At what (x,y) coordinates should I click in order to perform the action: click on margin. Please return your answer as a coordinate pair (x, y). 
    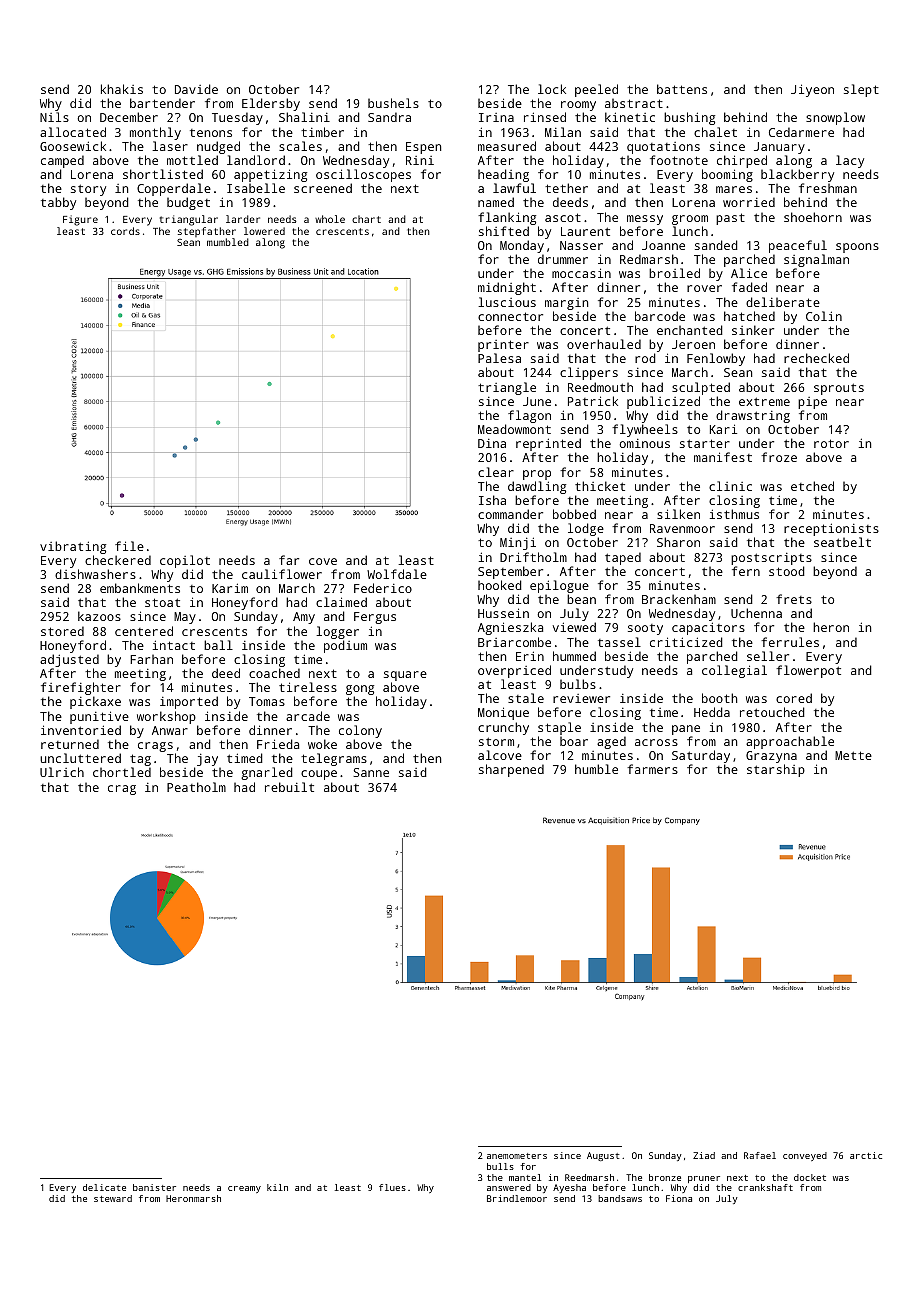
    Looking at the image, I should click on (566, 304).
